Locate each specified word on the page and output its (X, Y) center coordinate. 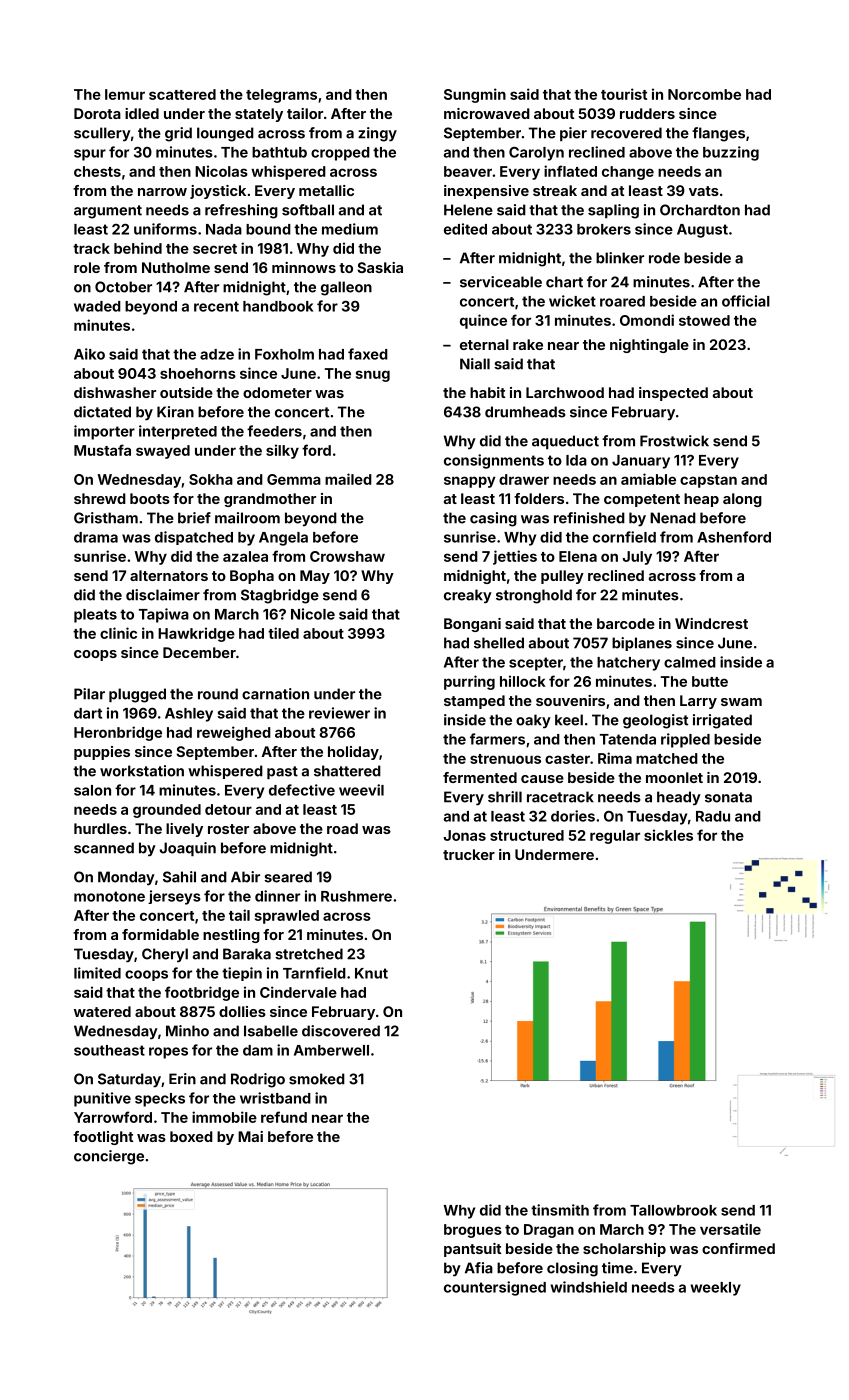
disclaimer (163, 595)
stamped (474, 702)
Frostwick (674, 441)
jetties (515, 557)
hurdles (100, 828)
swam (741, 702)
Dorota (97, 113)
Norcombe (704, 94)
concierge (109, 1157)
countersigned (495, 1288)
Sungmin (475, 95)
